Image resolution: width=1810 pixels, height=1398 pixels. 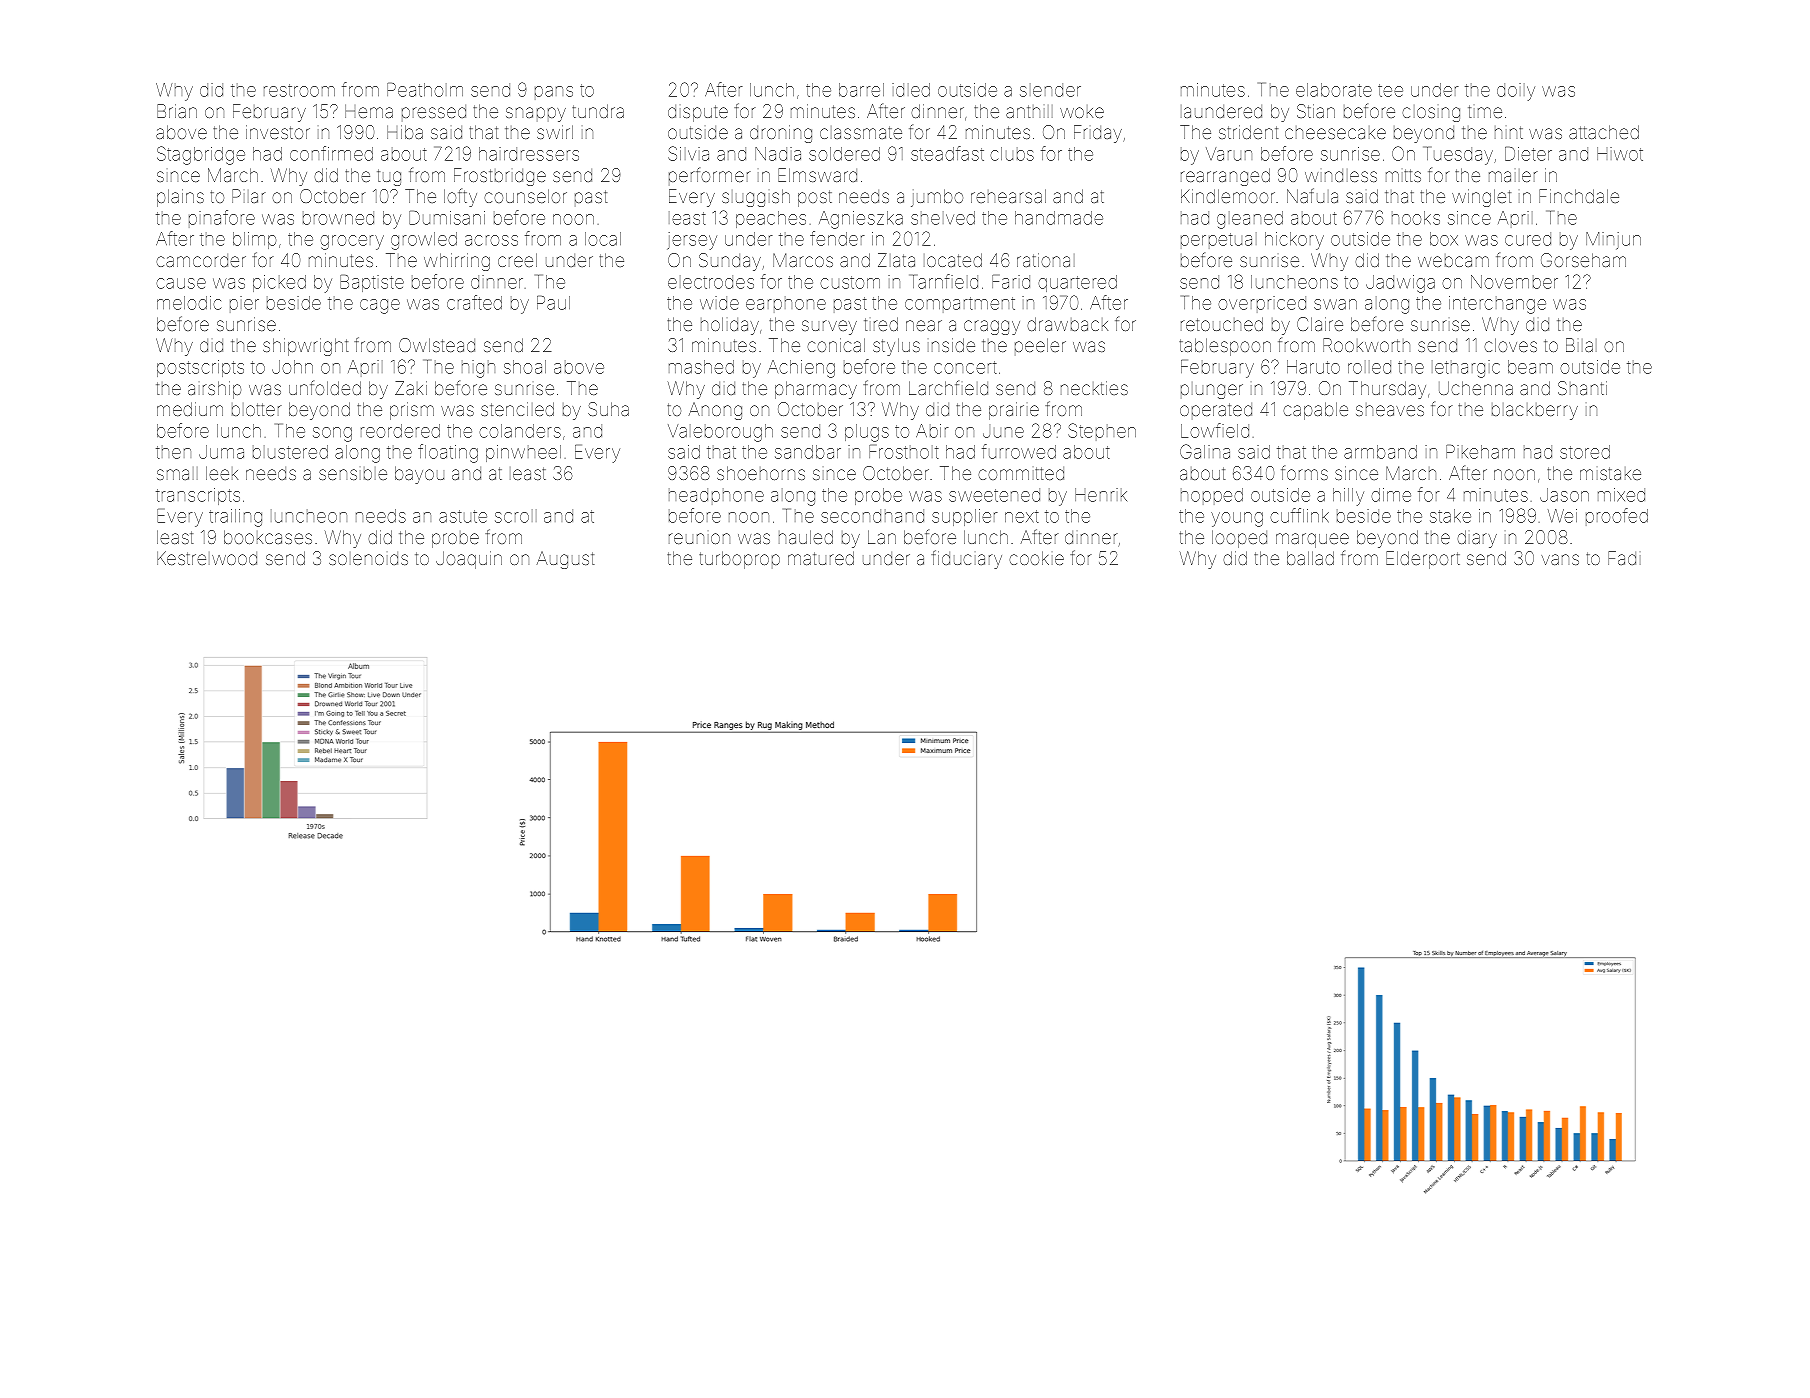 What do you see at coordinates (1391, 495) in the document?
I see `dime` at bounding box center [1391, 495].
